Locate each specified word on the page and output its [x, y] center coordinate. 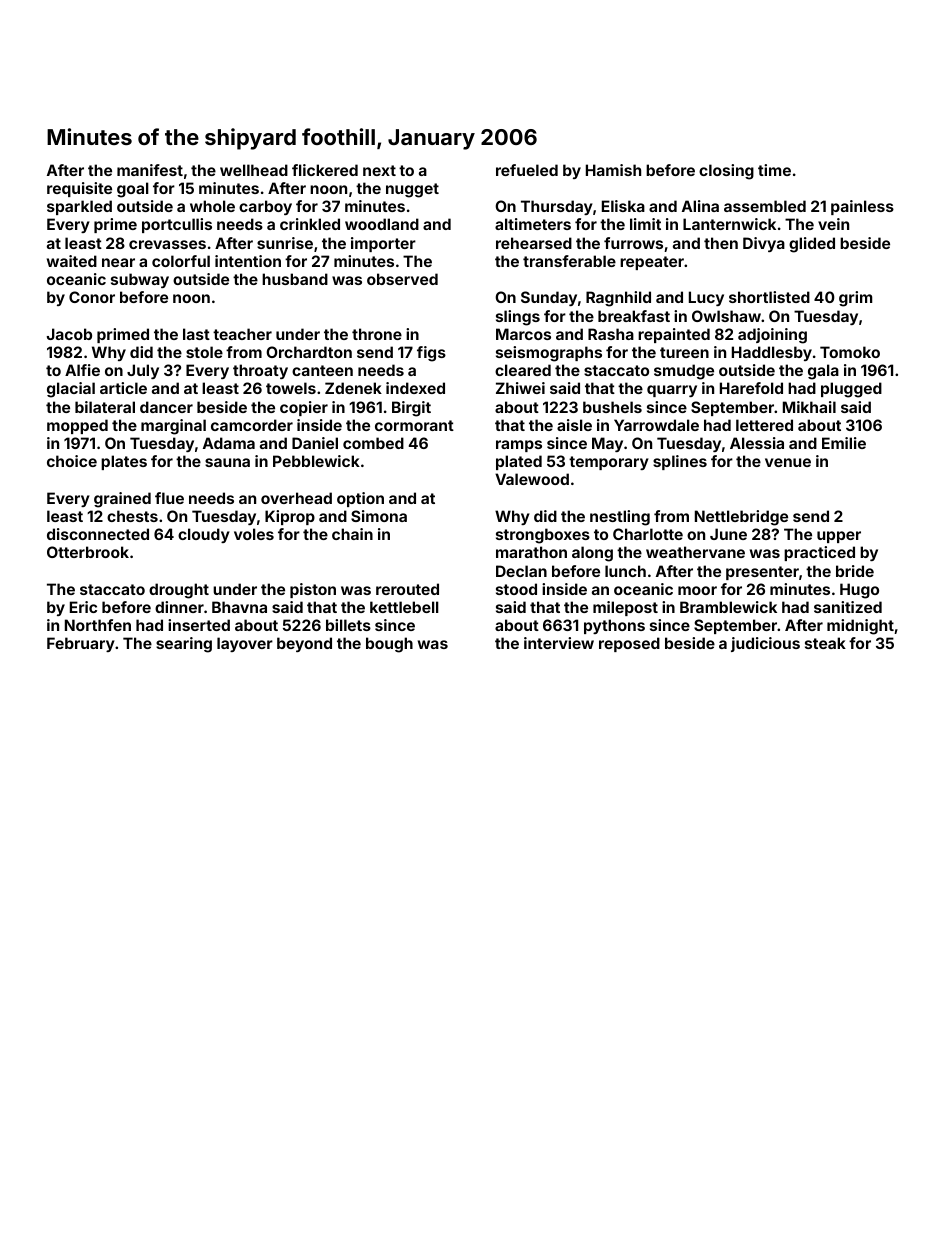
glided [812, 245]
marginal [173, 427]
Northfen [98, 625]
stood [516, 589]
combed [373, 443]
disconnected [98, 534]
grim [855, 299]
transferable [569, 261]
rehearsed [534, 243]
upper [839, 537]
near [118, 262]
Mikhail [809, 407]
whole [212, 206]
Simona [379, 516]
